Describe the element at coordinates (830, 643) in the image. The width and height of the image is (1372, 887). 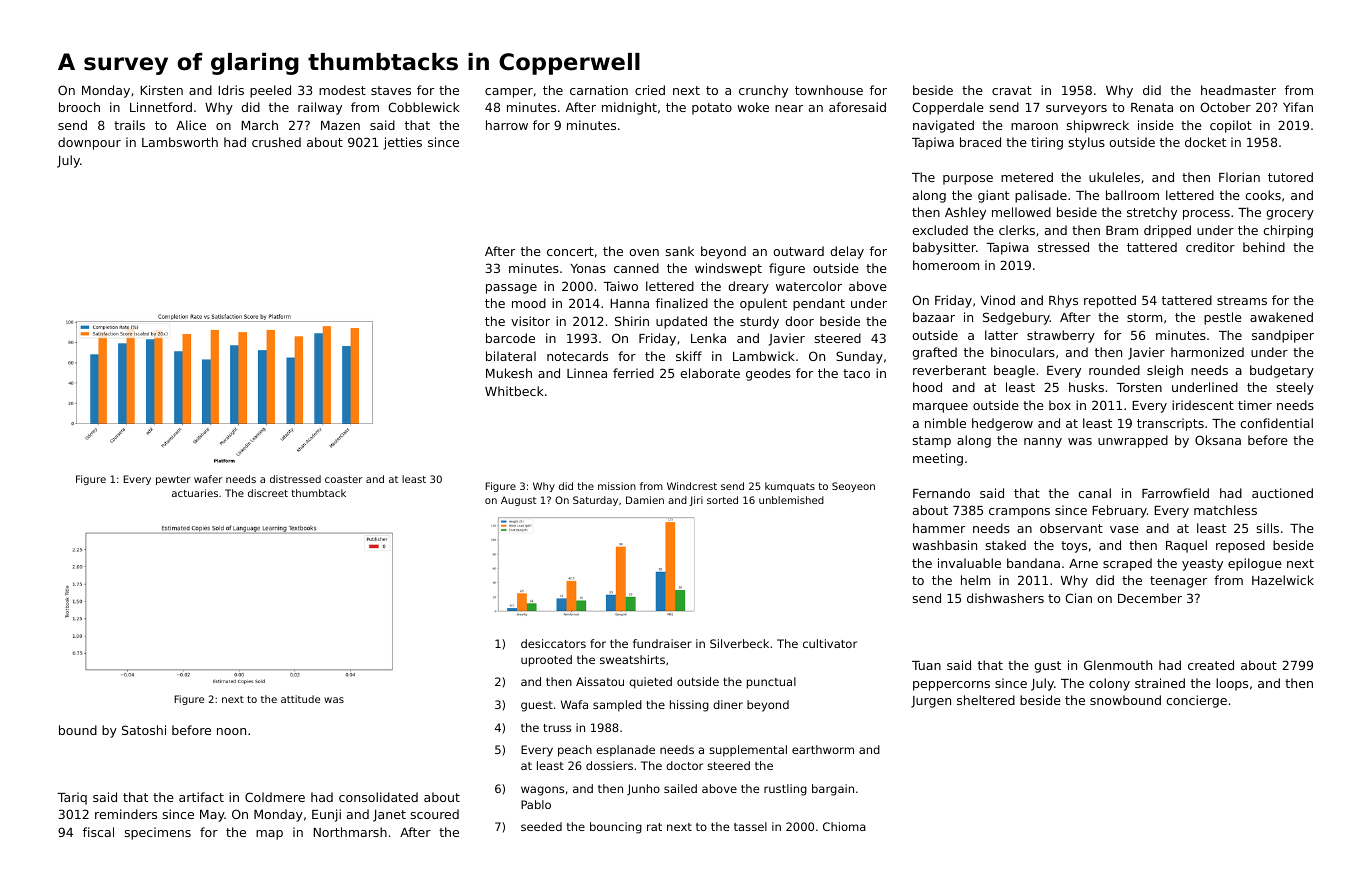
I see `cultivator` at that location.
